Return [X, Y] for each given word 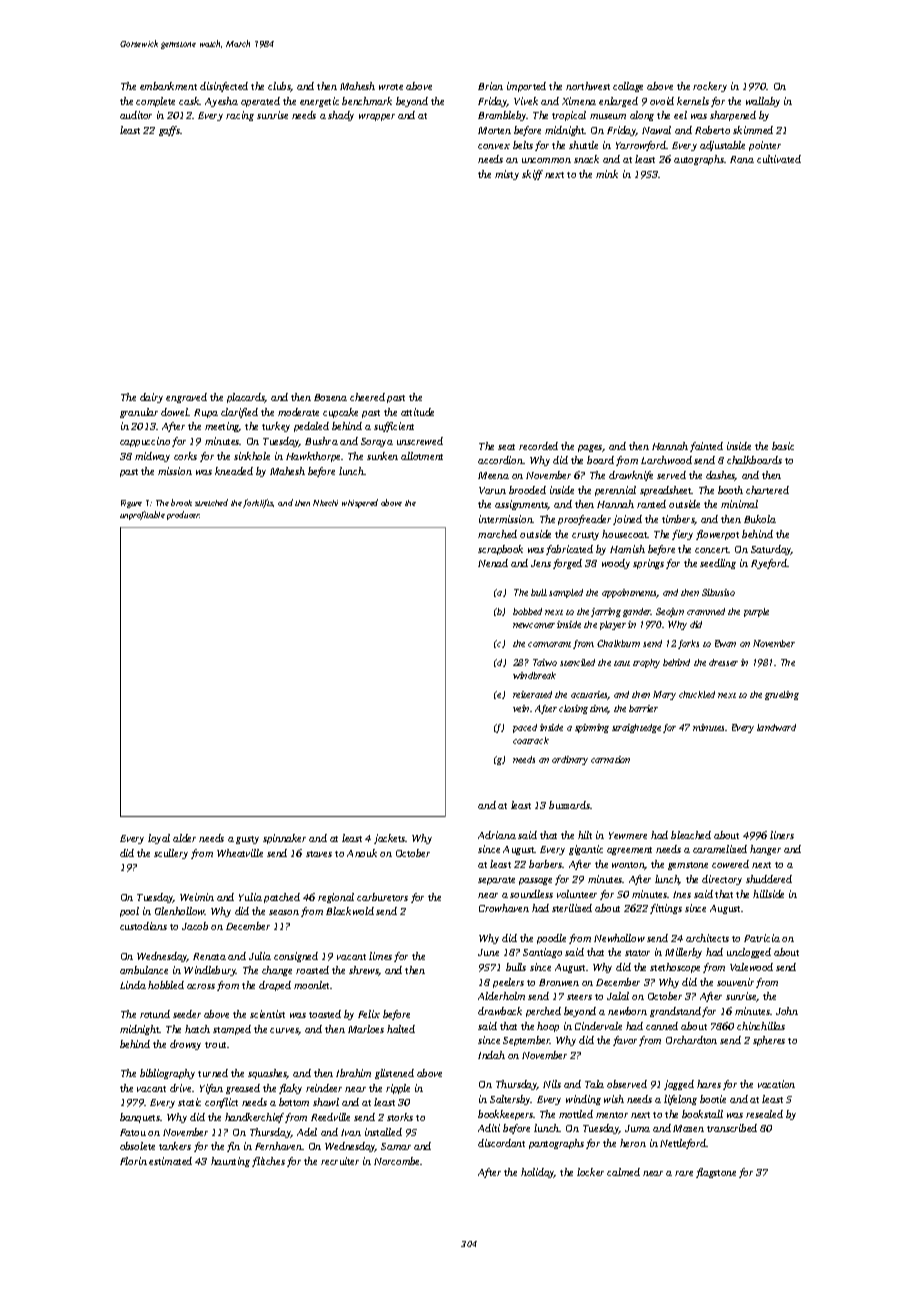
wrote [391, 87]
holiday [538, 1173]
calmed [623, 1172]
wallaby [763, 102]
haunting [230, 1162]
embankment [168, 86]
